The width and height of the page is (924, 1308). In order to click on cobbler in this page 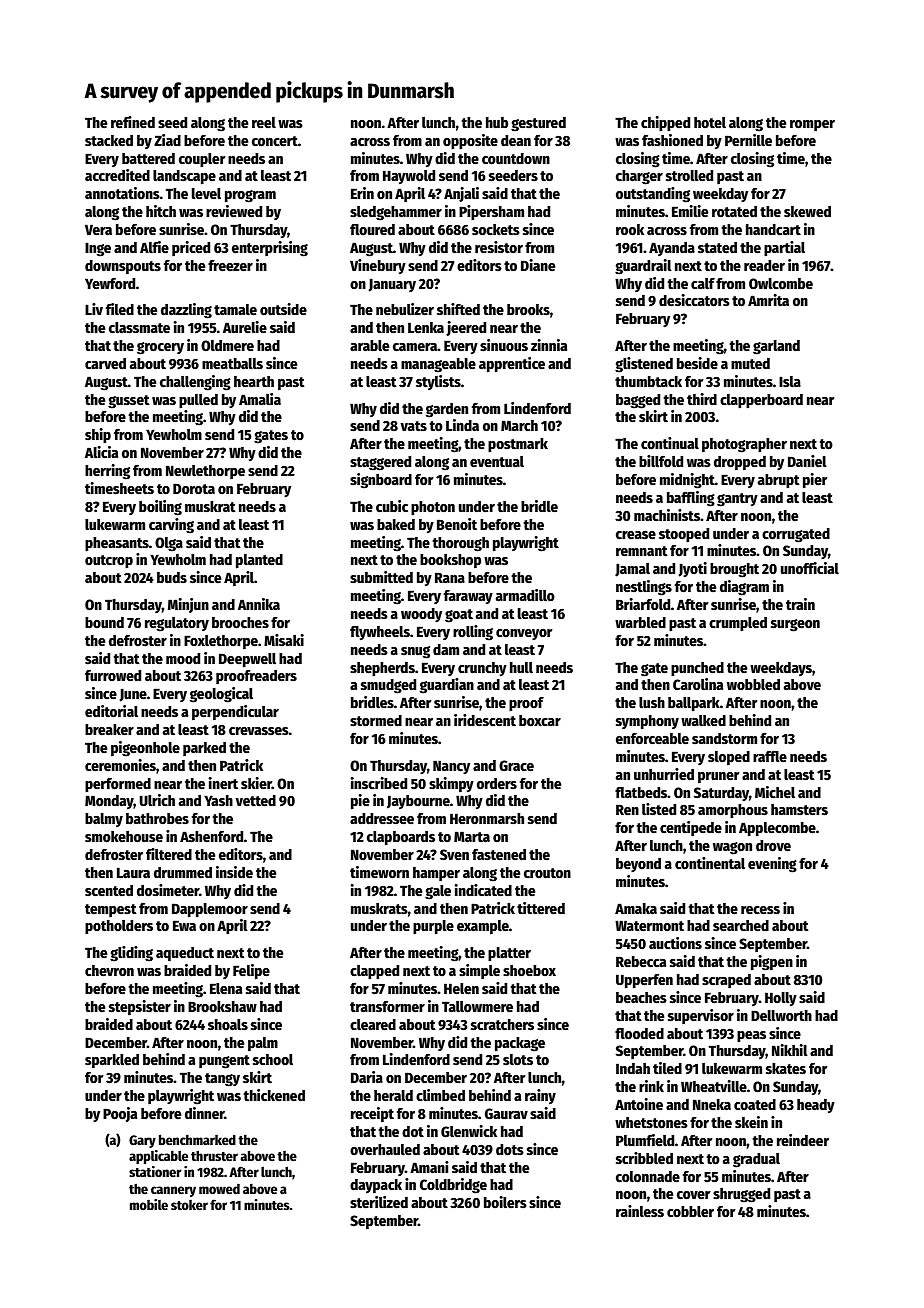, I will do `click(690, 1211)`.
